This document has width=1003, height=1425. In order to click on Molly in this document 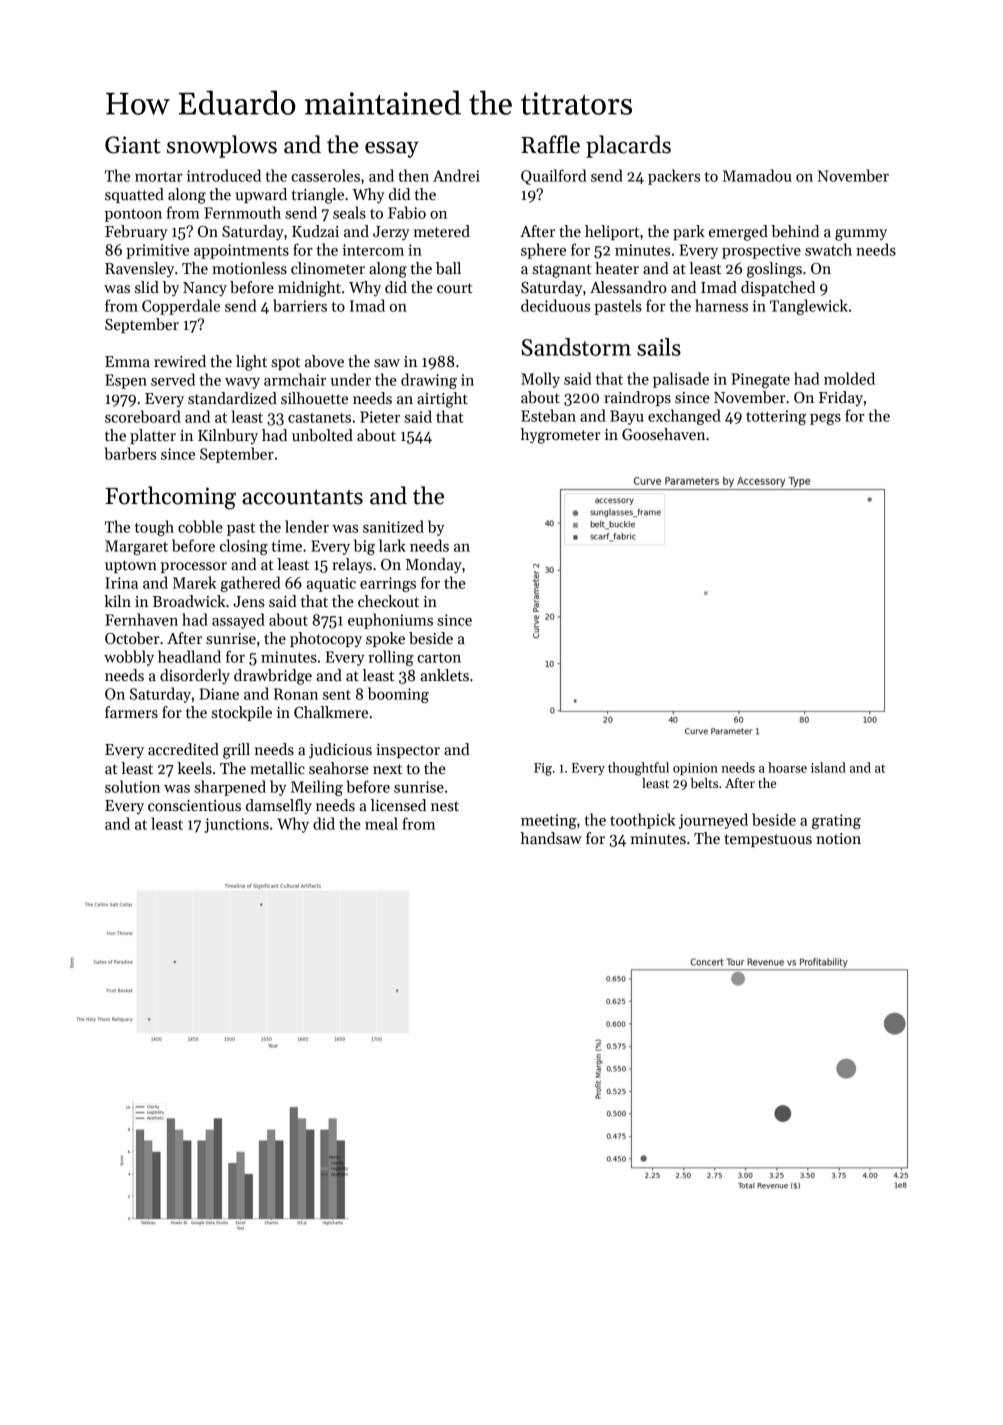, I will do `click(540, 380)`.
